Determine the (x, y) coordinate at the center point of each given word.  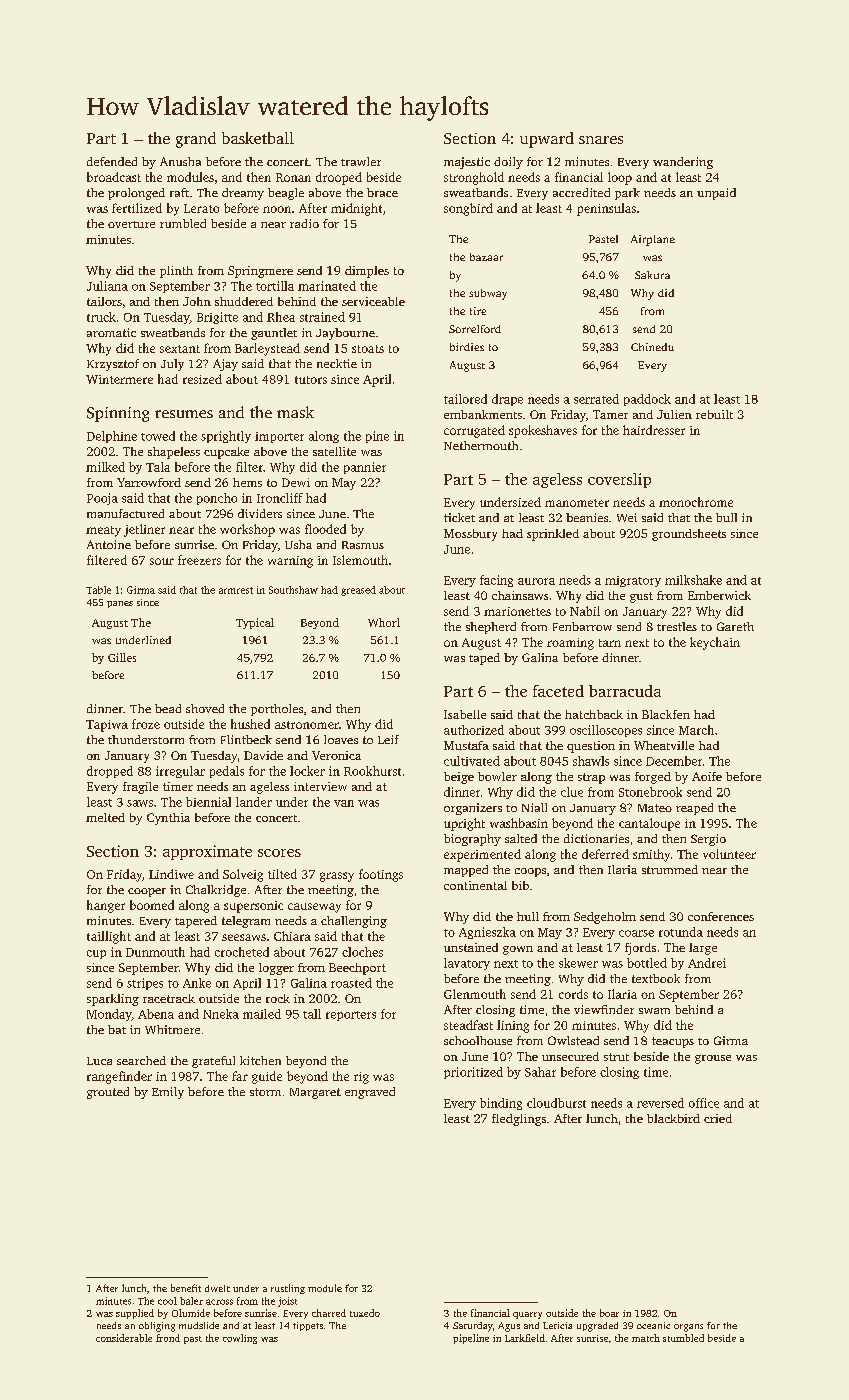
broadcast (114, 177)
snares (601, 140)
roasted (351, 983)
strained (322, 317)
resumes (184, 414)
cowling (240, 1339)
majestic (467, 163)
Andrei (707, 963)
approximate (207, 852)
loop (620, 178)
